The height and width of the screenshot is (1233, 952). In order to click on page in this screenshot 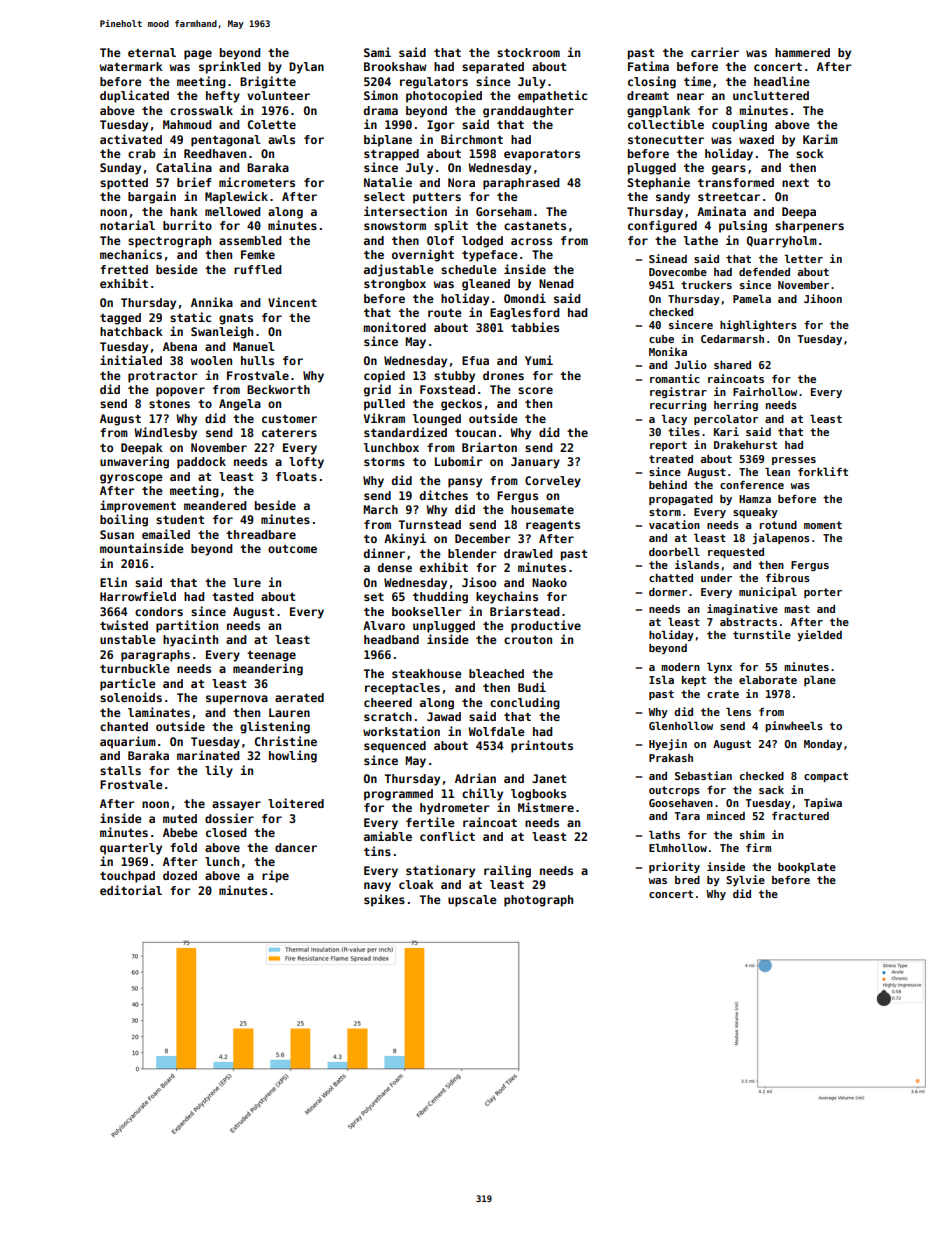, I will do `click(198, 55)`.
